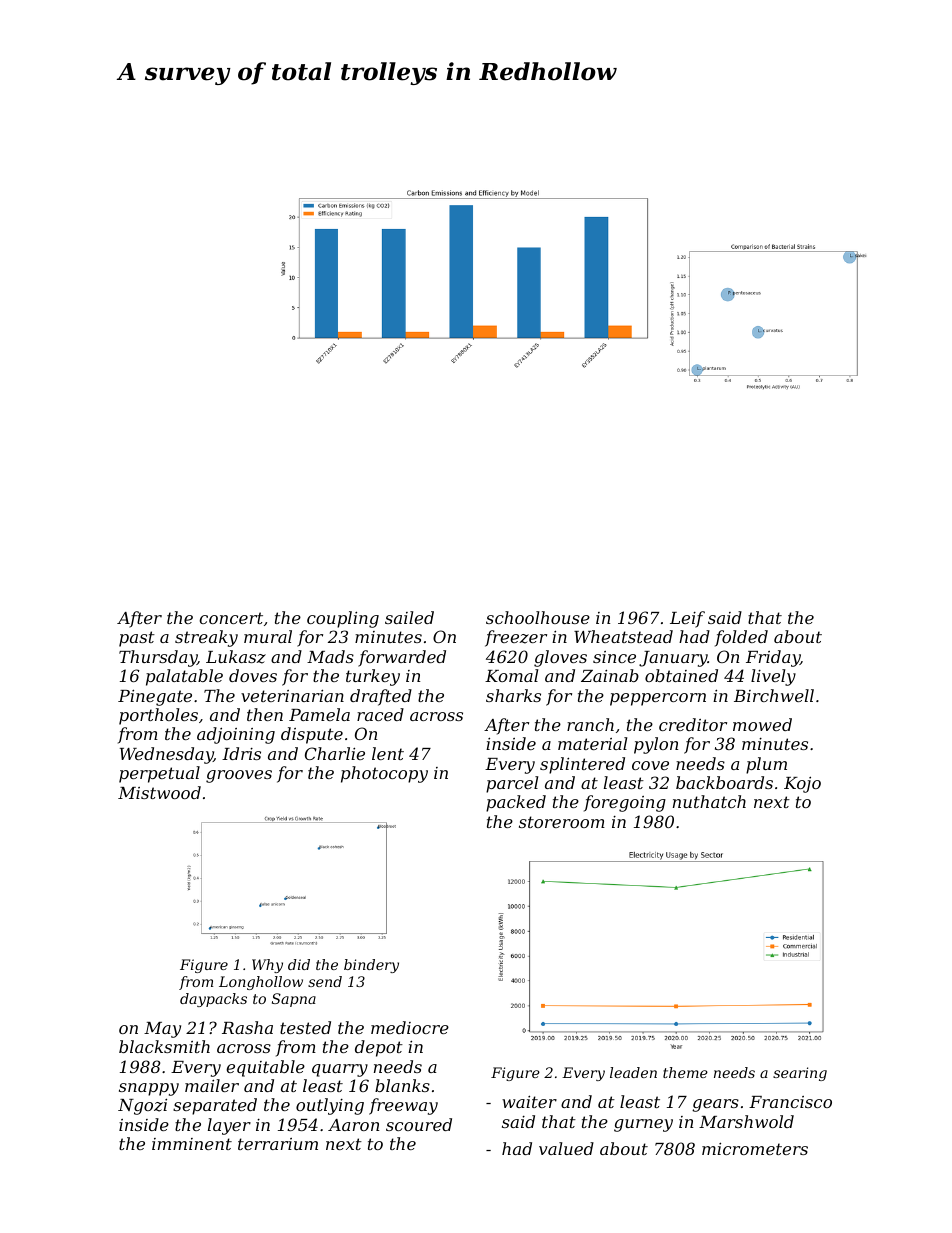 This document has width=952, height=1233. Describe the element at coordinates (159, 792) in the document. I see `Mistwood` at that location.
